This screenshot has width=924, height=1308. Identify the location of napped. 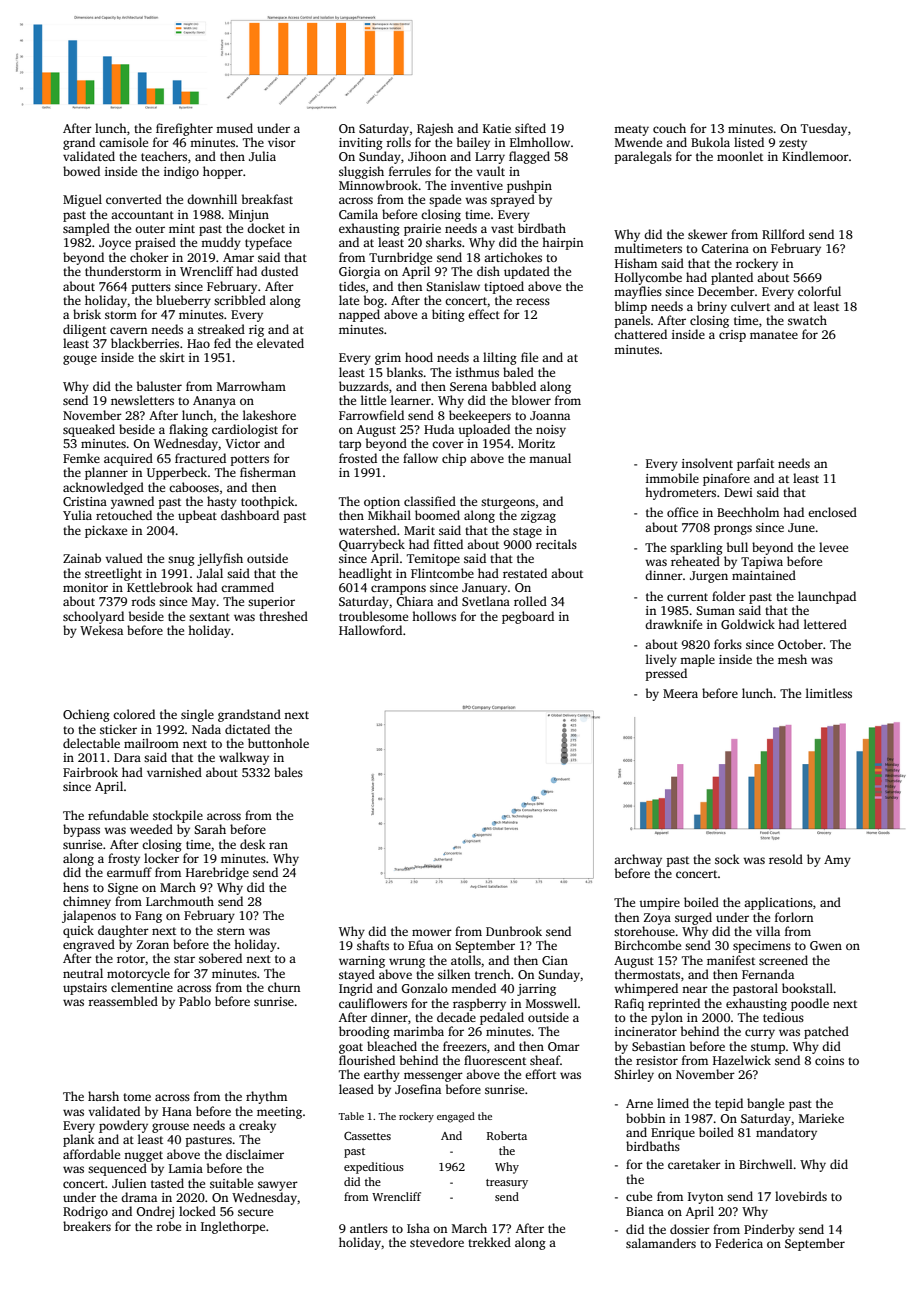
(359, 315).
